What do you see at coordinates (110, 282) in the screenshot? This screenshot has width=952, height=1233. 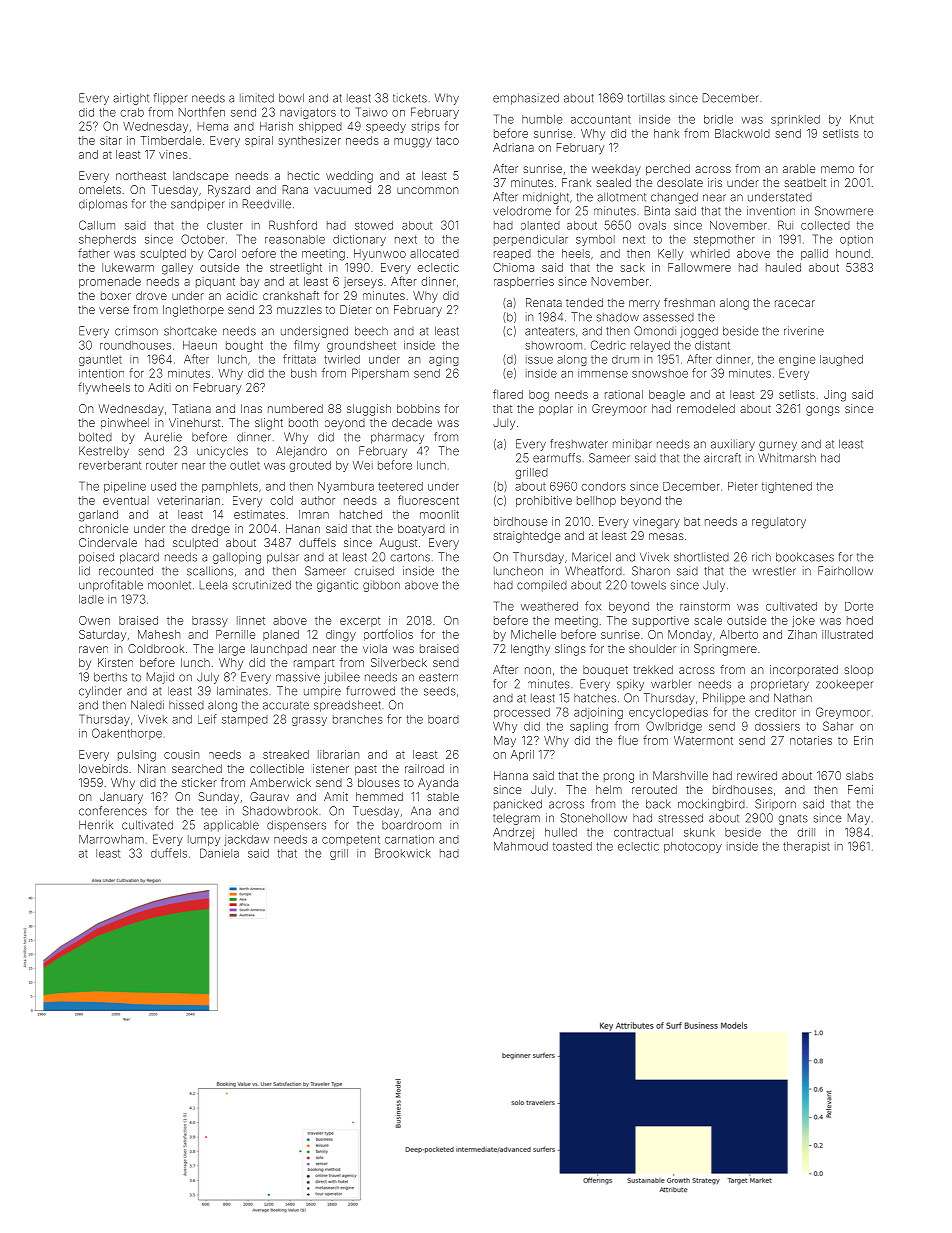 I see `promenade` at bounding box center [110, 282].
